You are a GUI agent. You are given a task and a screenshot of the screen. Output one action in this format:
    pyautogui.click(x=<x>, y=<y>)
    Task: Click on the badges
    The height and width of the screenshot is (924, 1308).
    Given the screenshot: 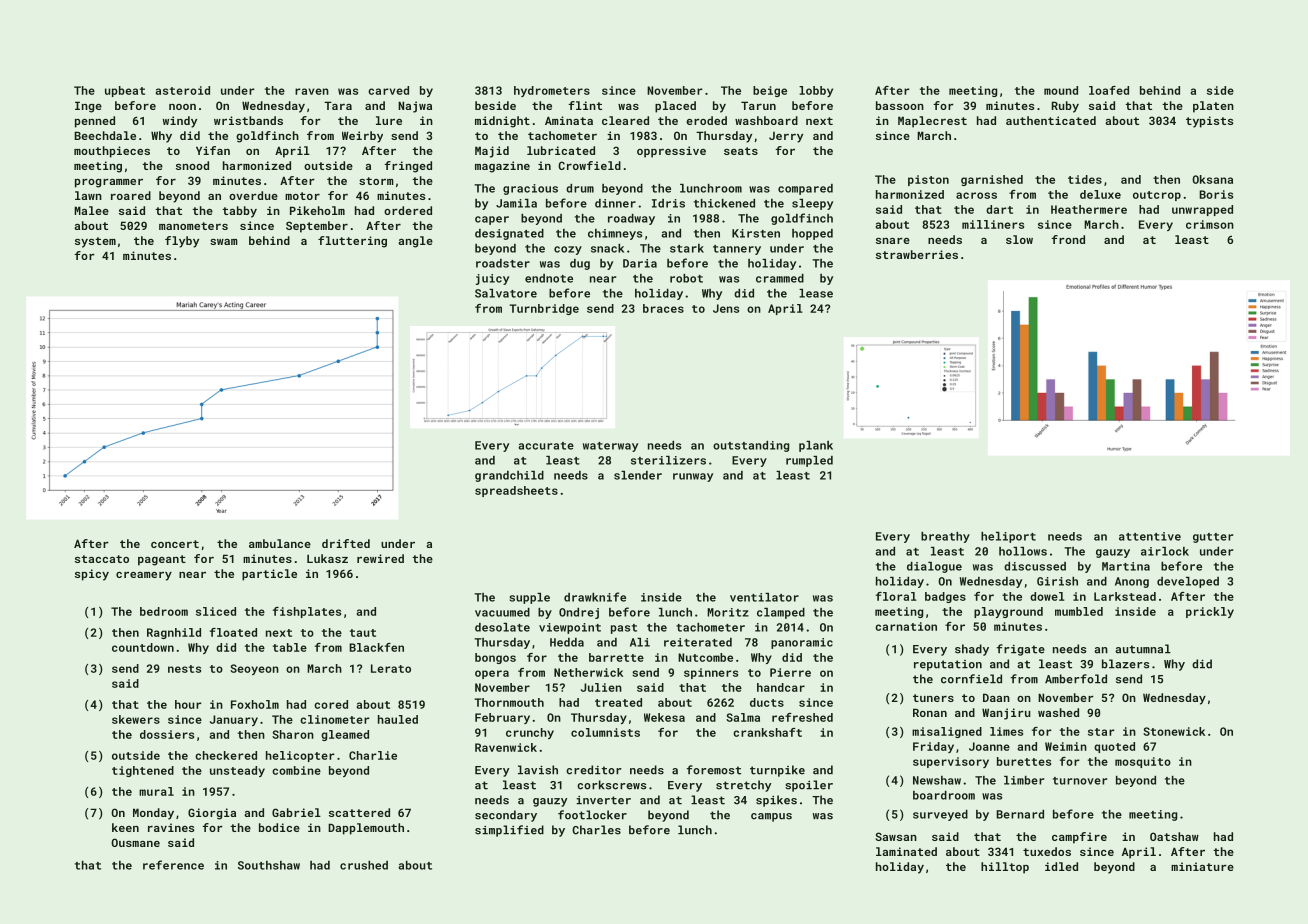 What is the action you would take?
    pyautogui.click(x=945, y=597)
